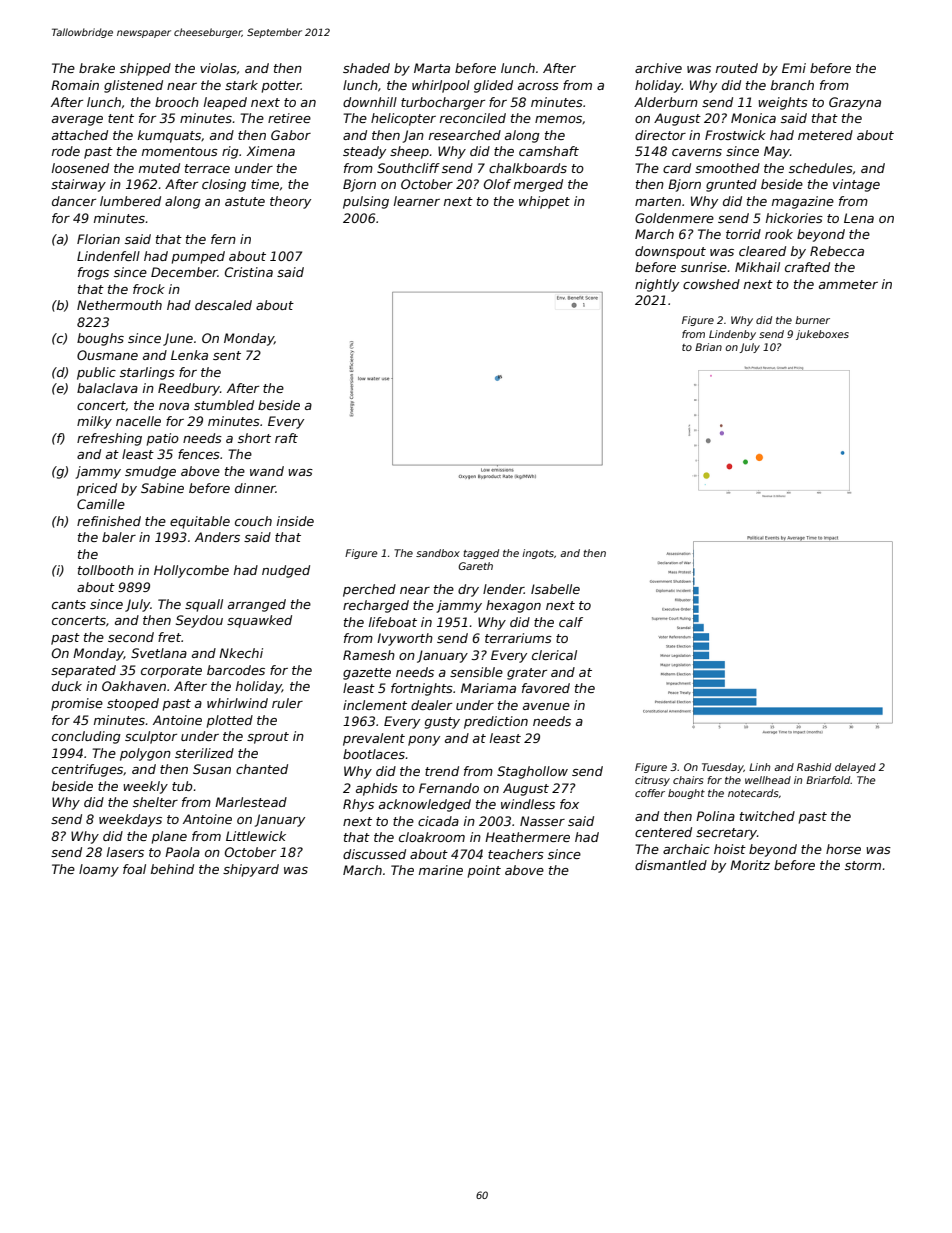 This document has width=952, height=1233. What do you see at coordinates (481, 554) in the document?
I see `tagged` at bounding box center [481, 554].
